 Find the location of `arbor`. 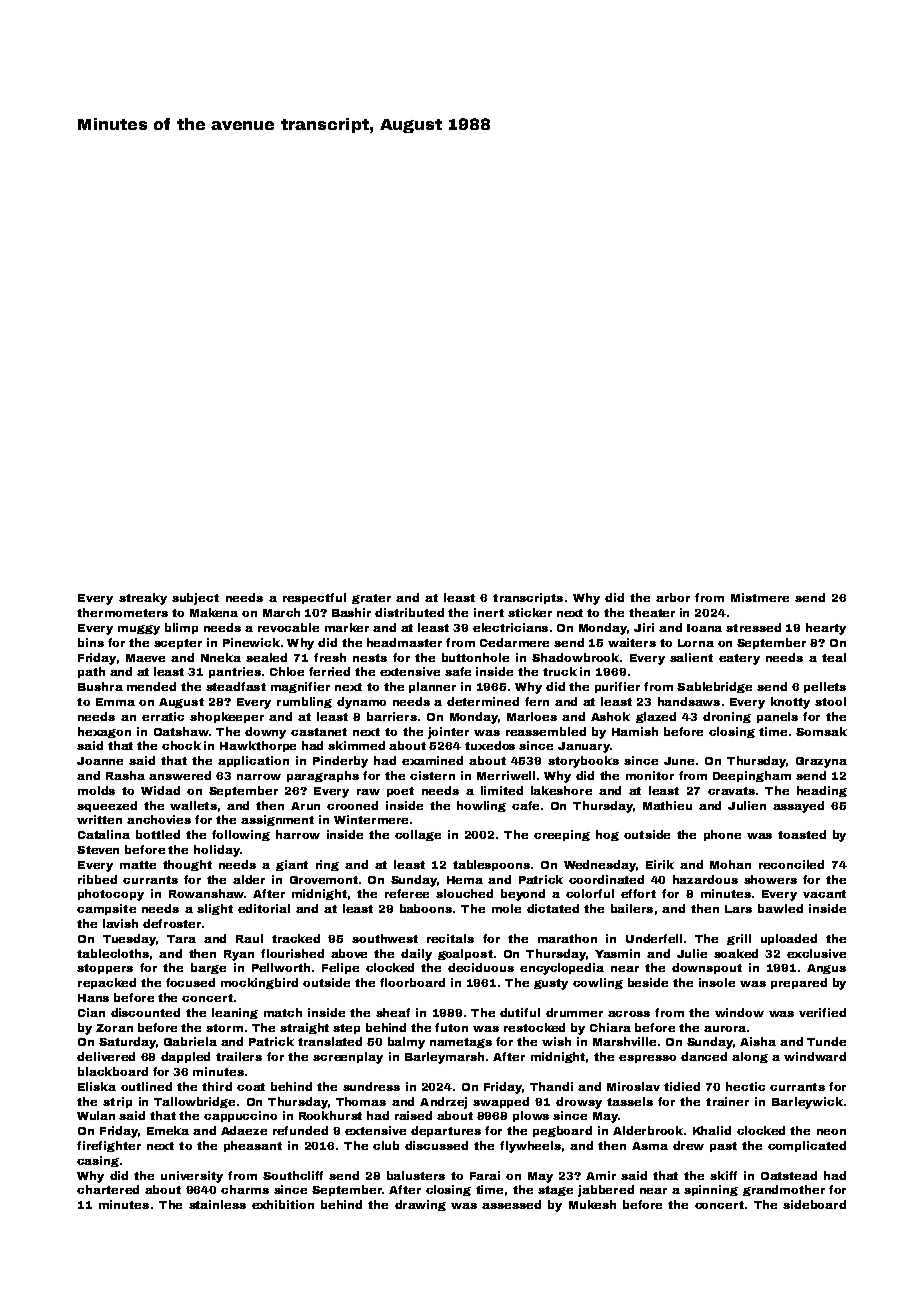

arbor is located at coordinates (673, 597).
